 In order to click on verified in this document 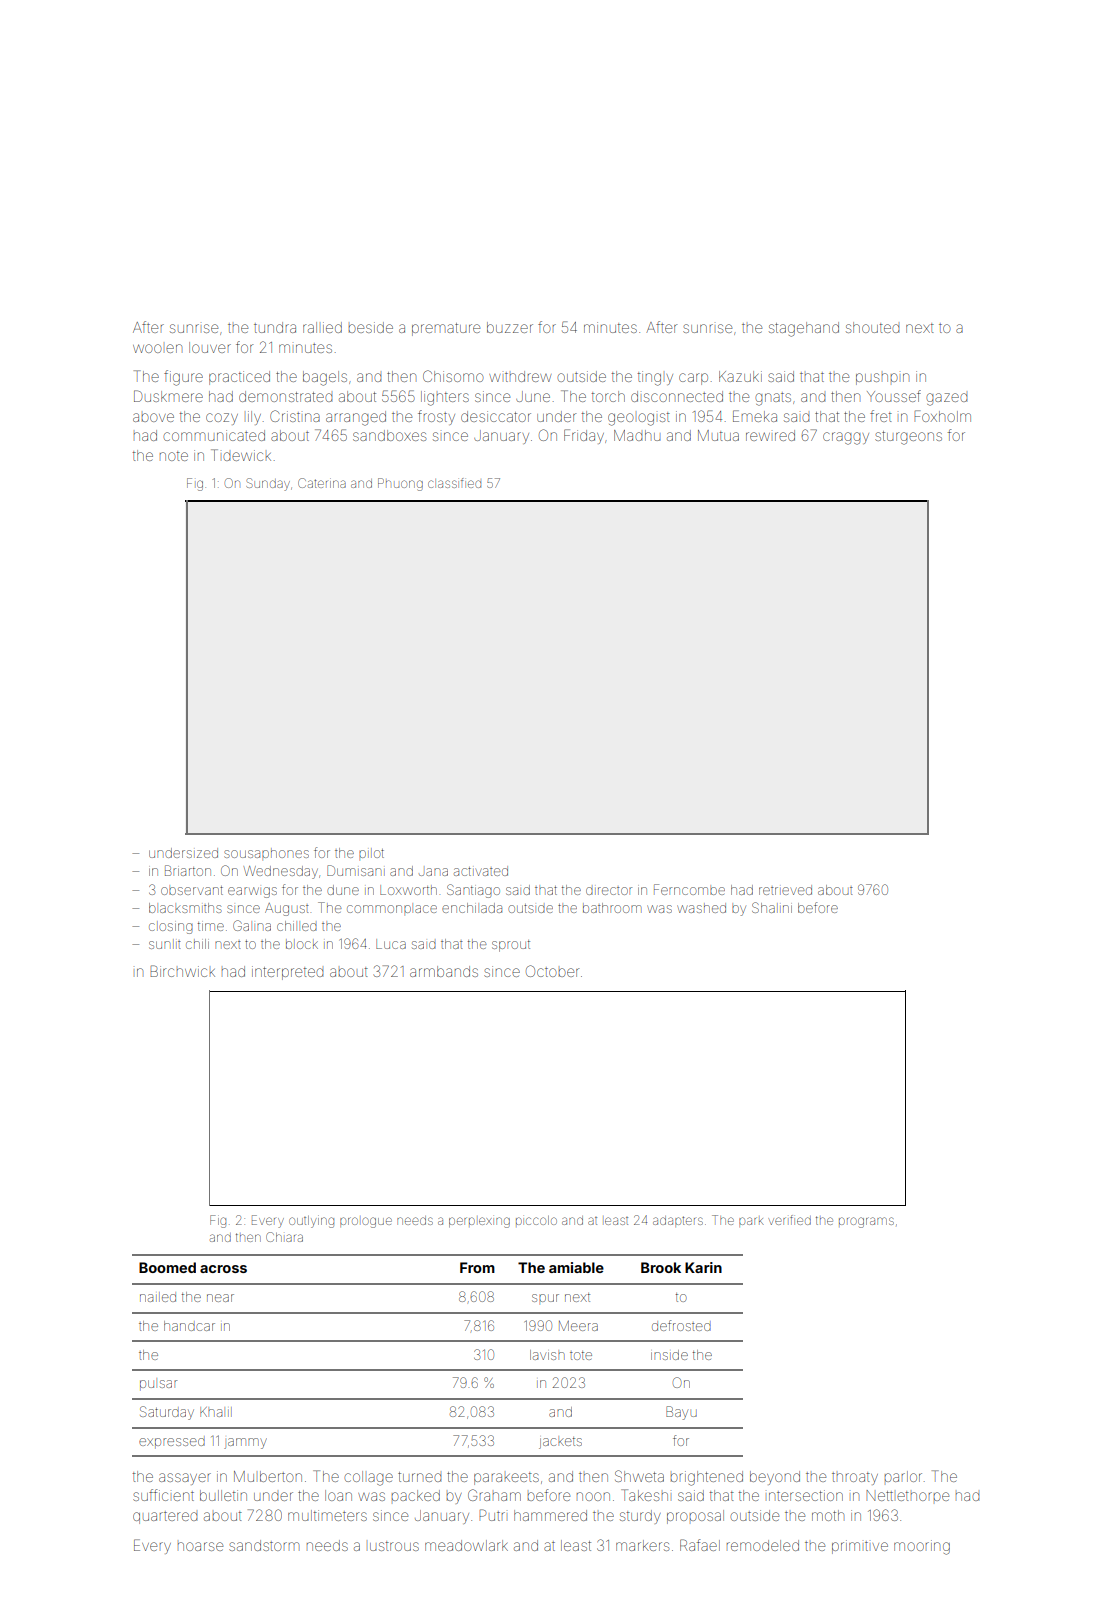, I will do `click(789, 1220)`.
